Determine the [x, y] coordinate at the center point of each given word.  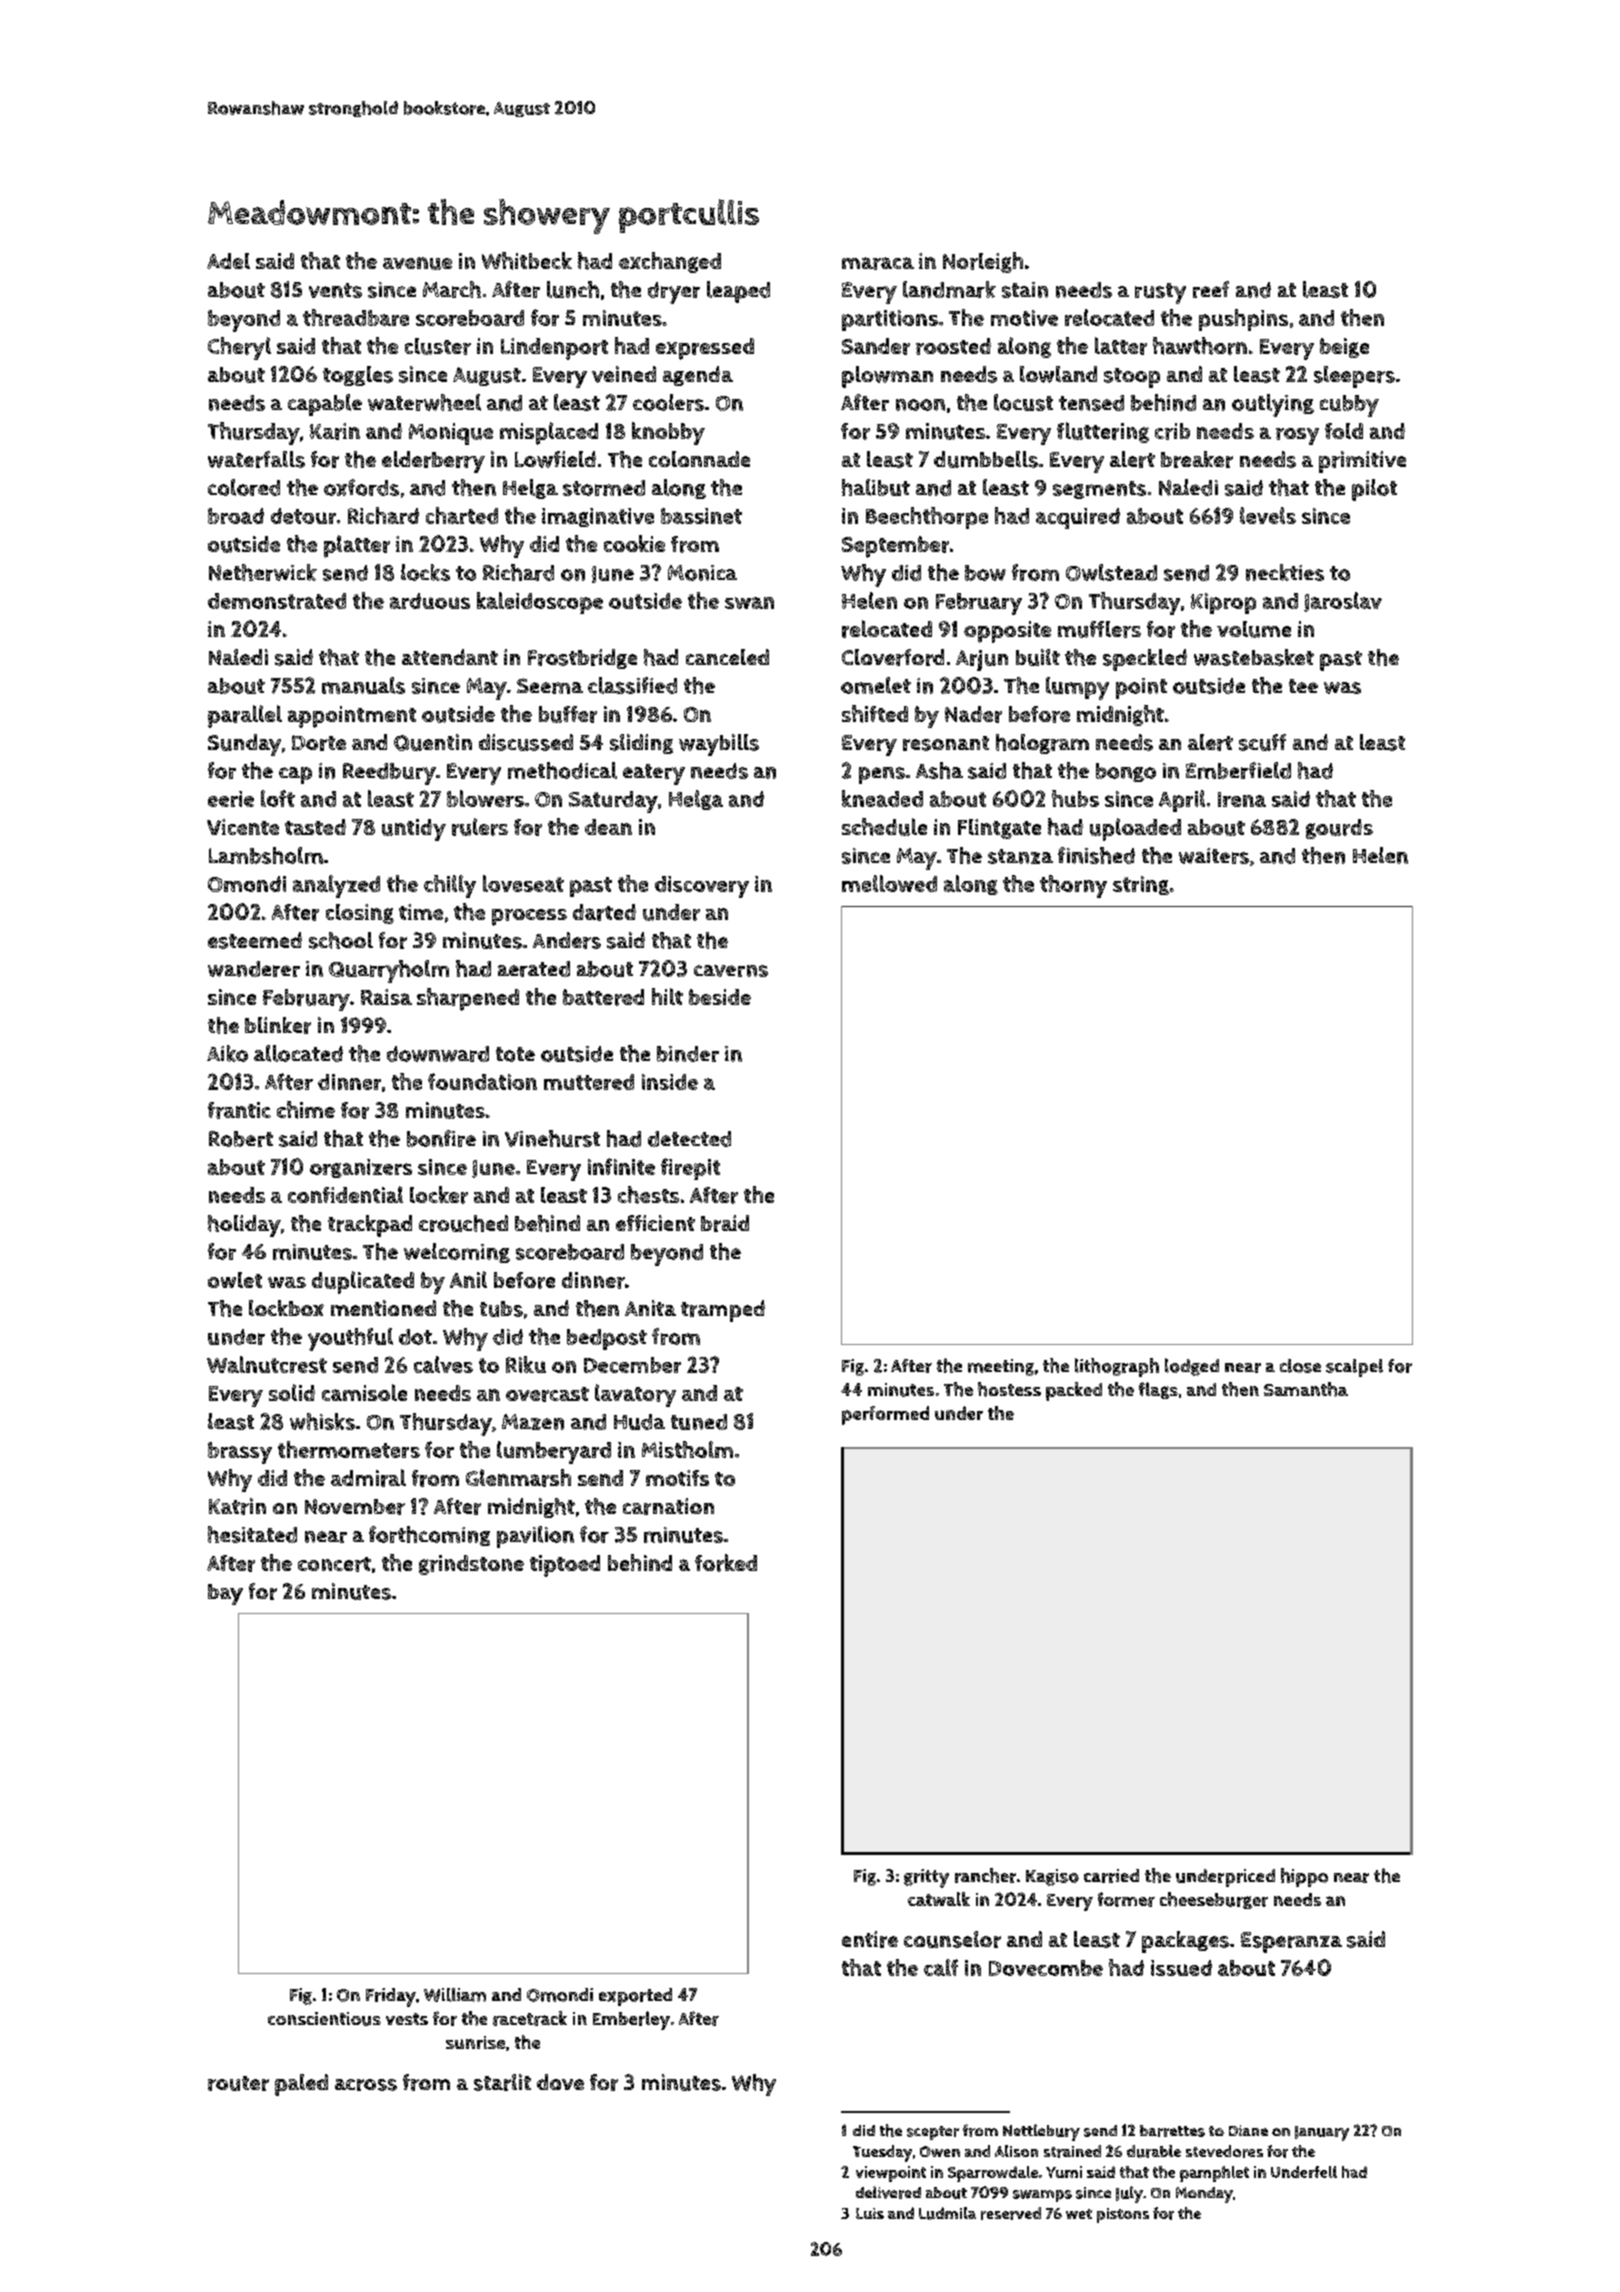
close [1300, 1366]
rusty [1160, 293]
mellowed [889, 883]
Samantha [1306, 1389]
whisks [322, 1421]
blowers [485, 798]
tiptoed [565, 1566]
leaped [738, 292]
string [1141, 885]
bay [225, 1594]
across [366, 2085]
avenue [417, 263]
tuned [699, 1422]
